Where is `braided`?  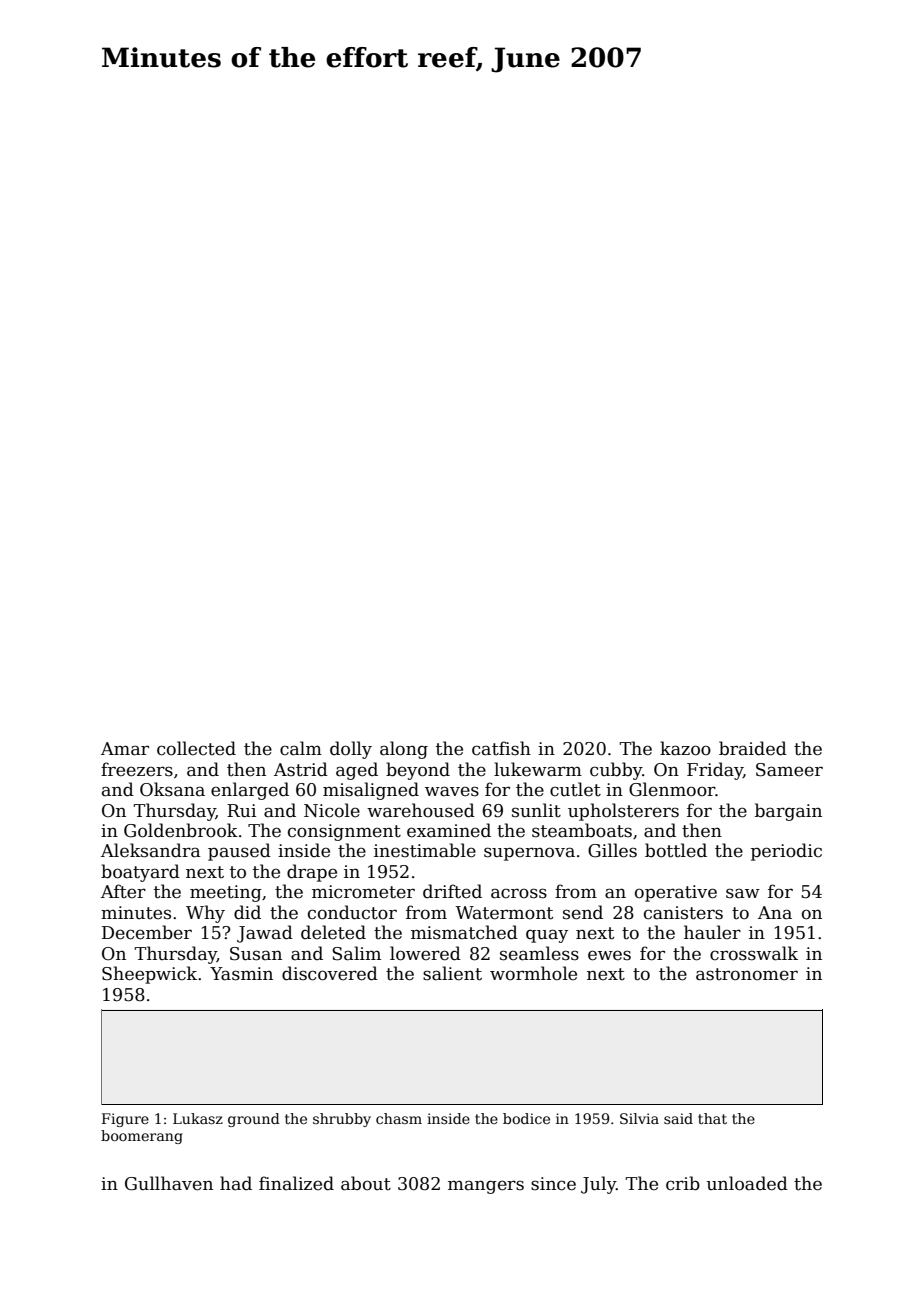
braided is located at coordinates (753, 748).
